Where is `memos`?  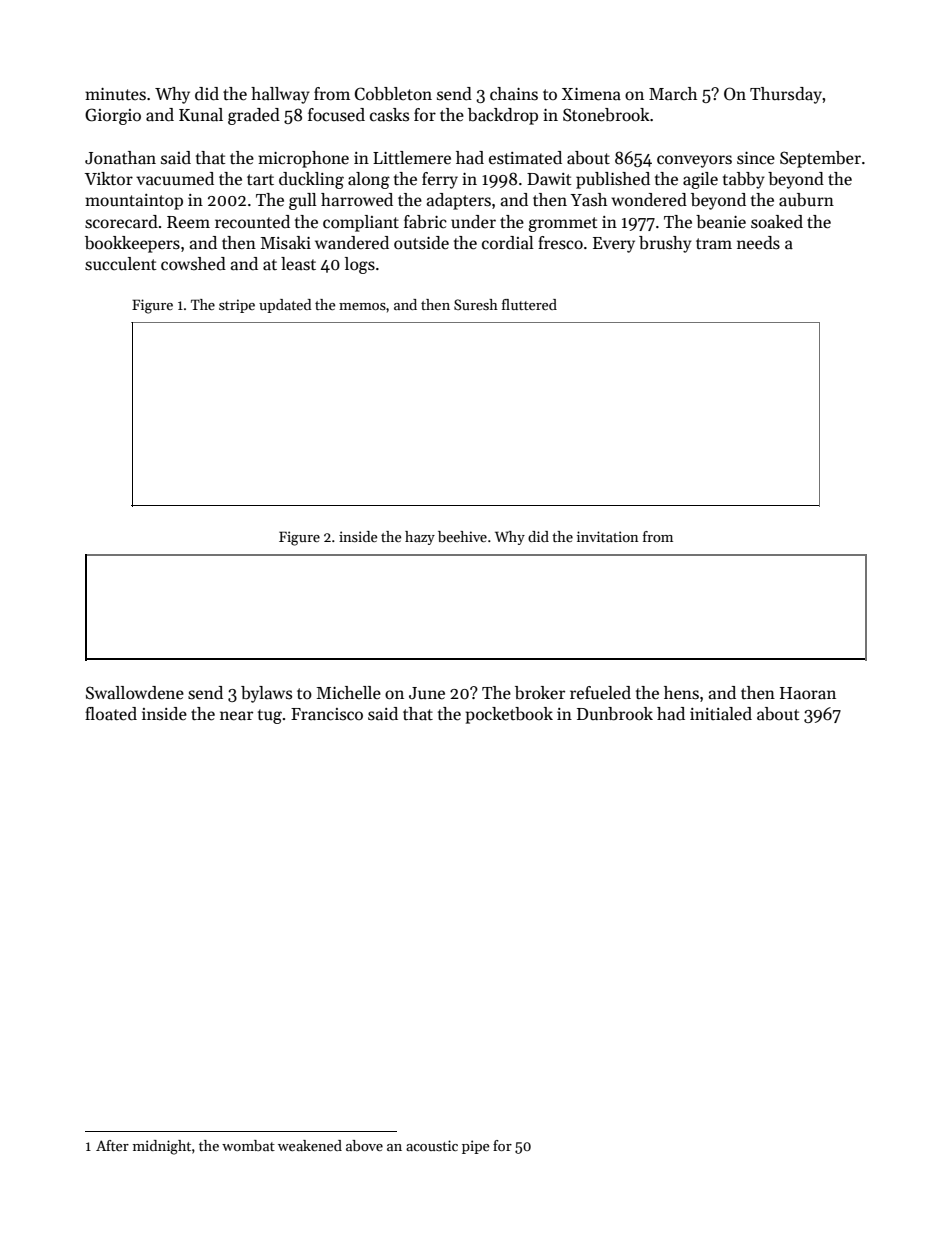
memos is located at coordinates (362, 306).
